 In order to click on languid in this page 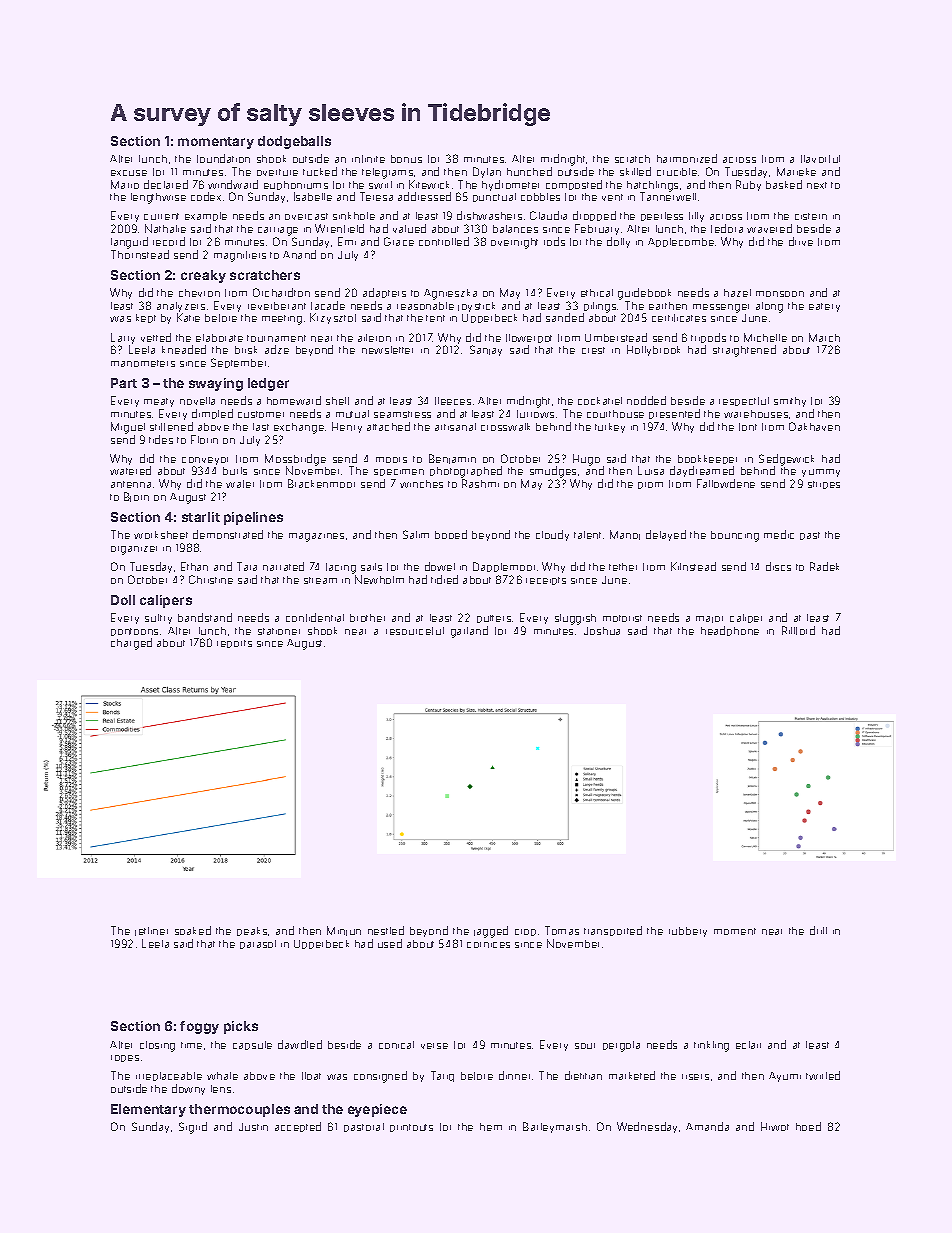, I will do `click(129, 243)`.
